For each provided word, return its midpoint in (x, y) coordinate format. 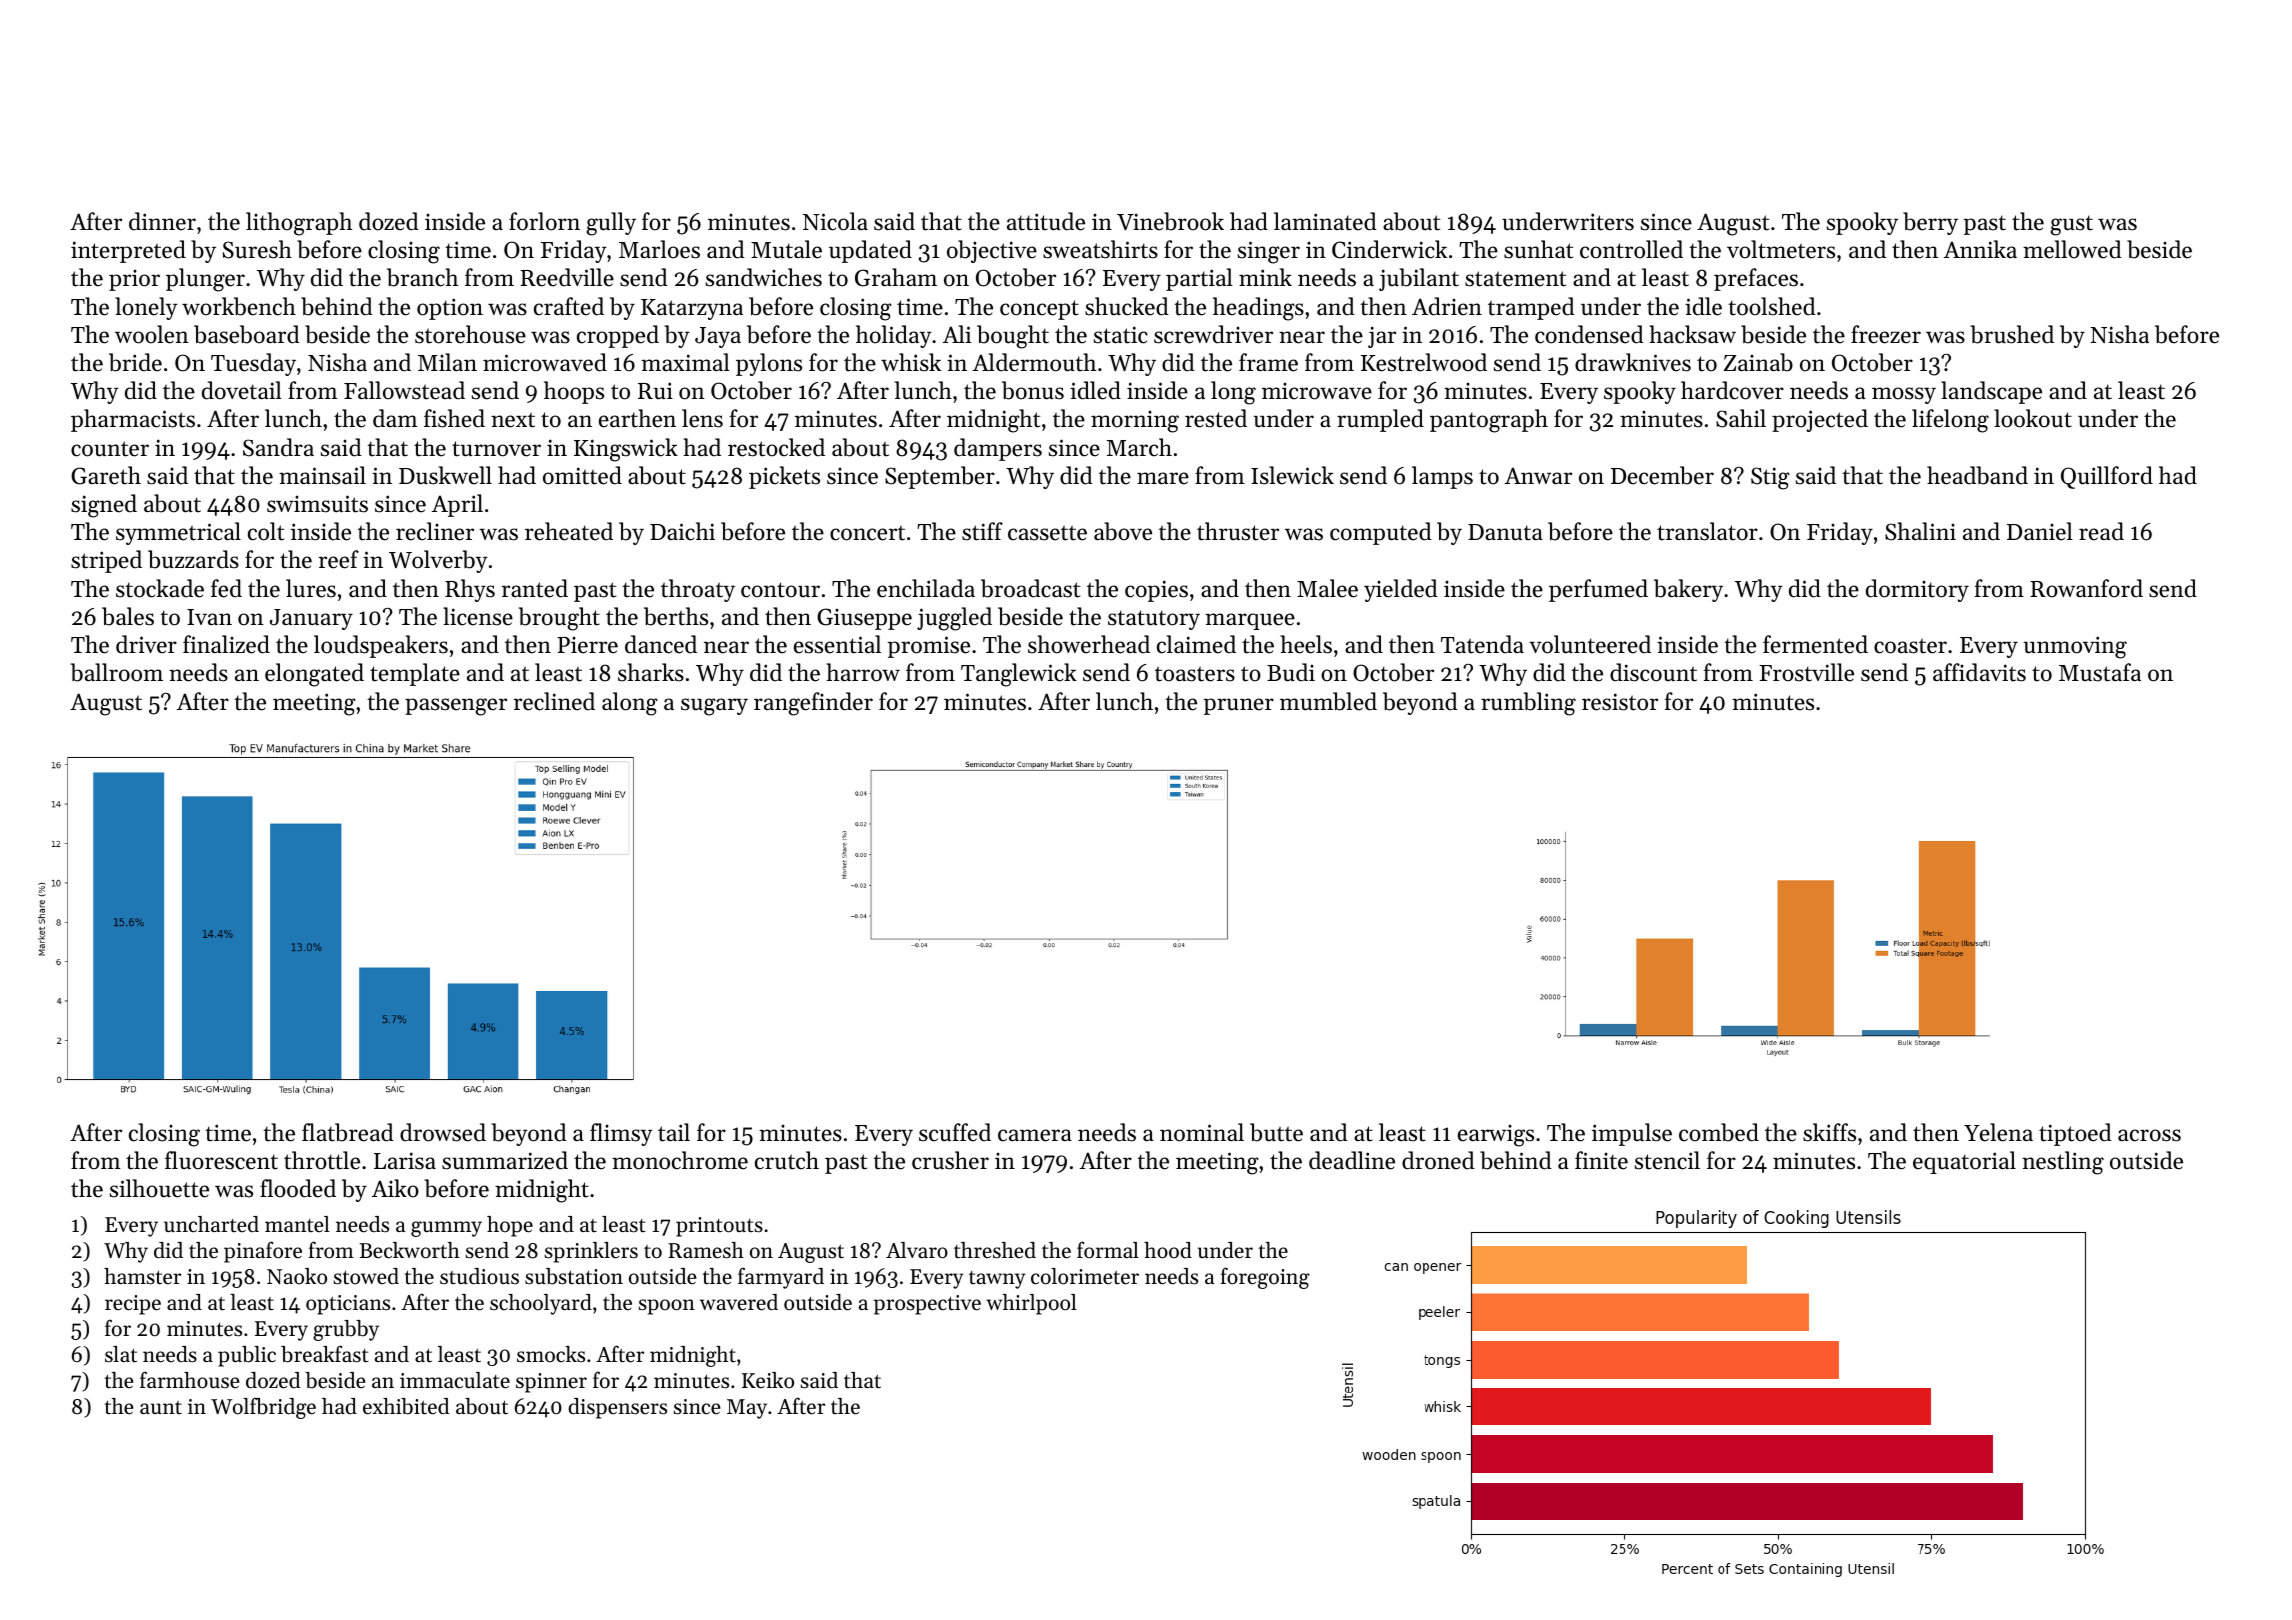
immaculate (455, 1380)
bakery (1688, 590)
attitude (1046, 221)
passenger (456, 707)
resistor (1620, 702)
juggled (954, 619)
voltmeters (1781, 249)
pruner (1238, 706)
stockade (160, 588)
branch (422, 277)
